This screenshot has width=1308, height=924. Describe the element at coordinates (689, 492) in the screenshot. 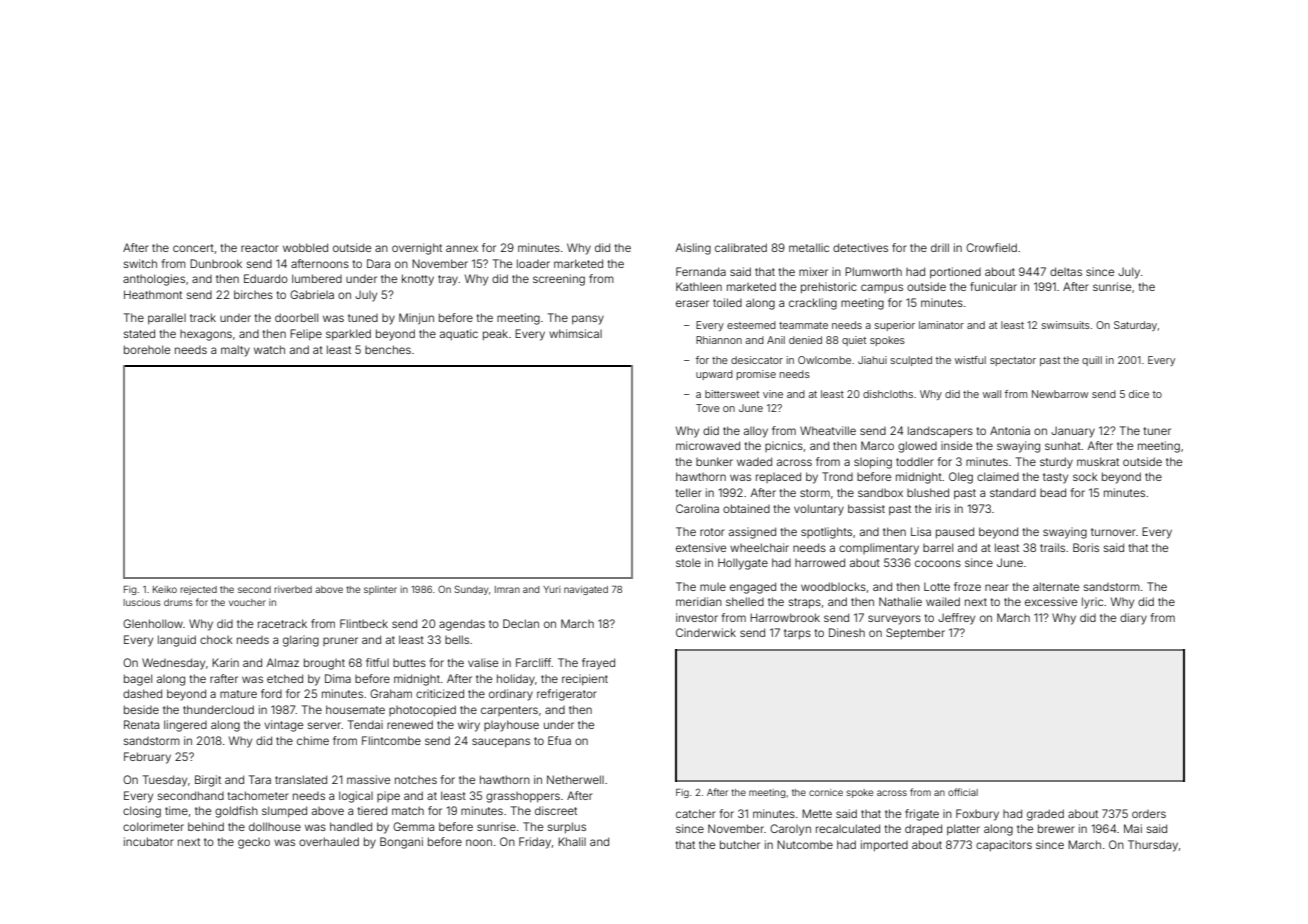

I see `teller` at that location.
